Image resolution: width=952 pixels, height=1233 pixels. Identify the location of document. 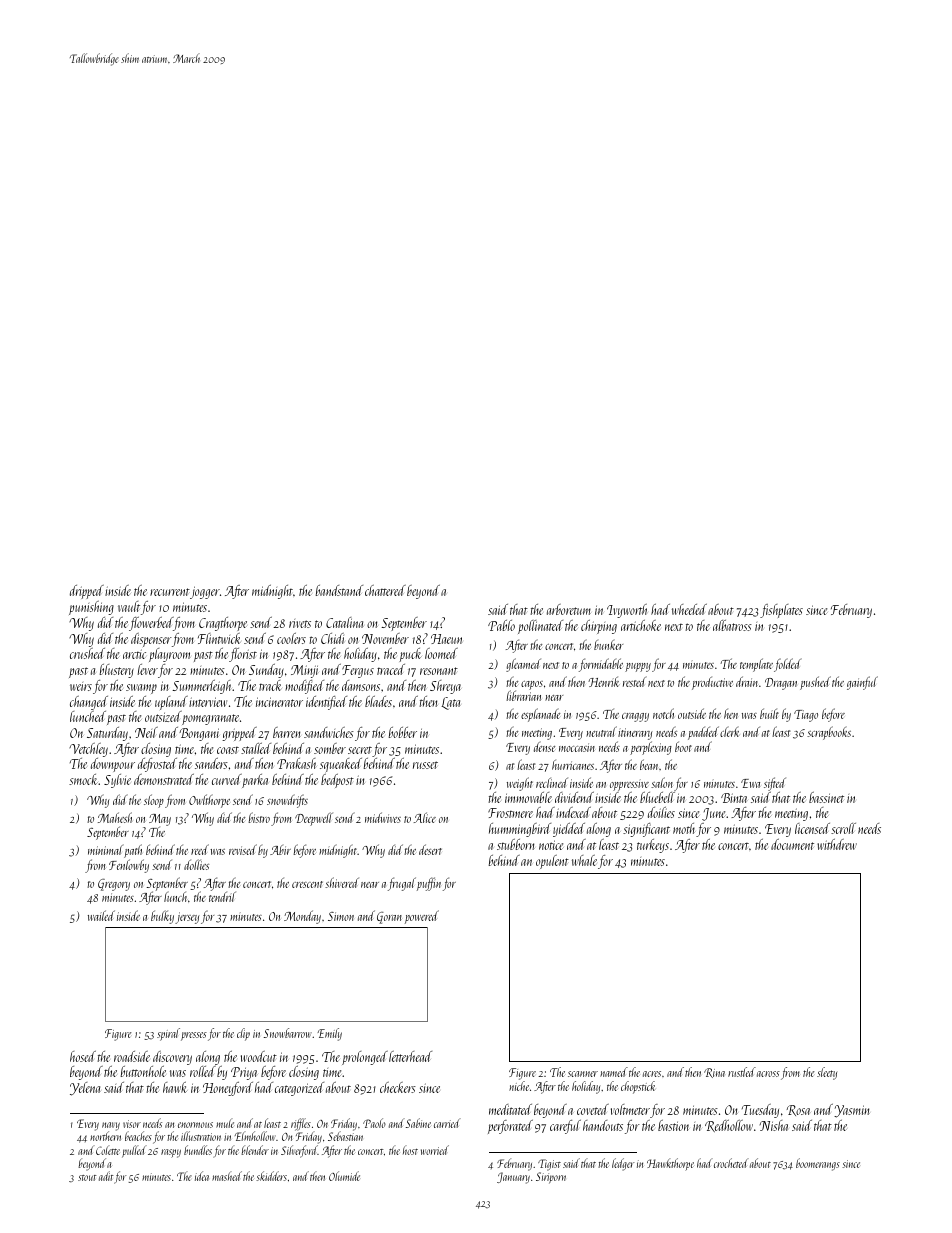
(792, 844).
